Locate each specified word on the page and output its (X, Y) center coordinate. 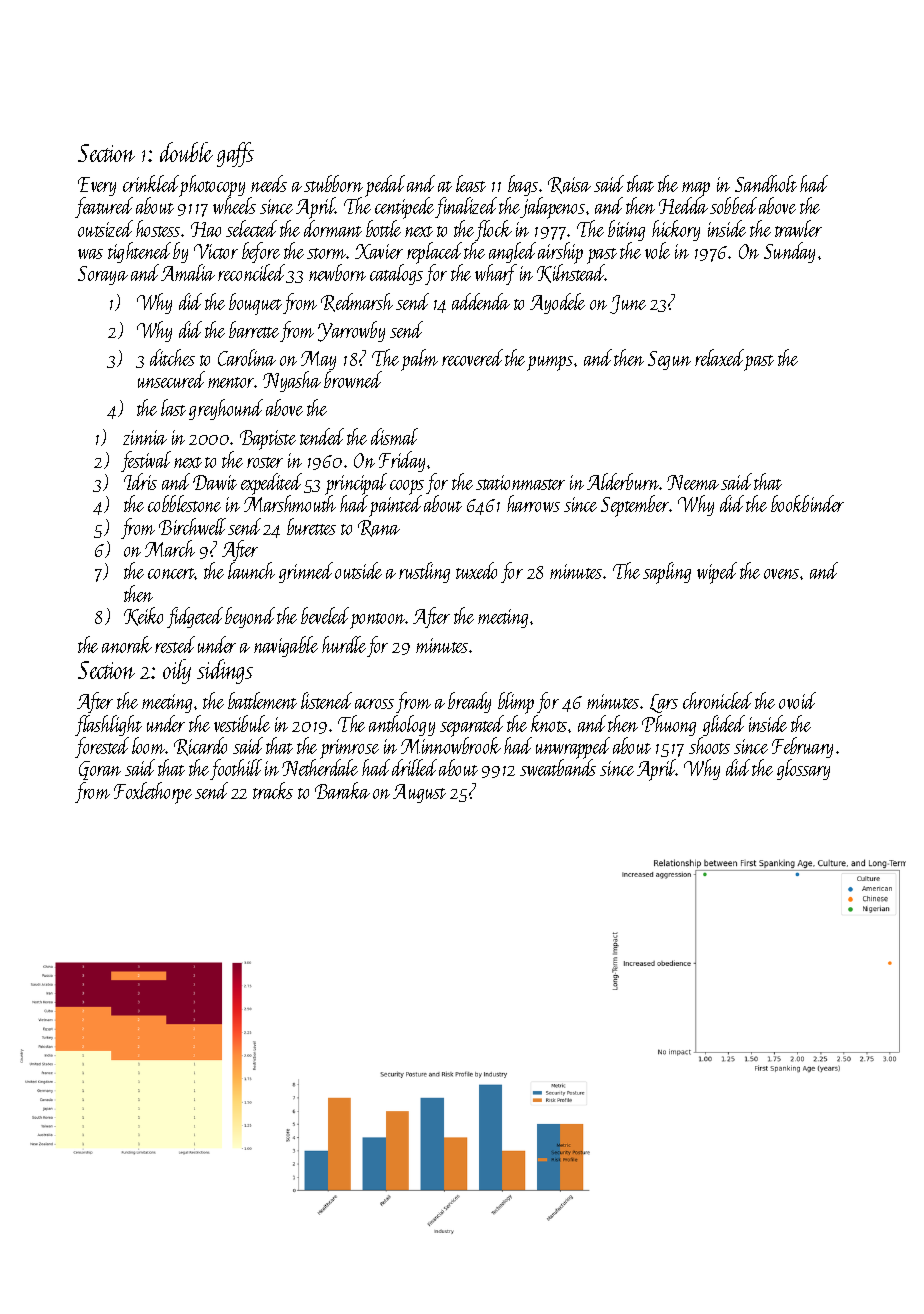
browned (353, 379)
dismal (394, 436)
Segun (669, 360)
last (173, 407)
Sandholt (766, 183)
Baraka (342, 790)
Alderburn (623, 481)
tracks (273, 790)
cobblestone (184, 503)
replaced (435, 253)
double (186, 152)
